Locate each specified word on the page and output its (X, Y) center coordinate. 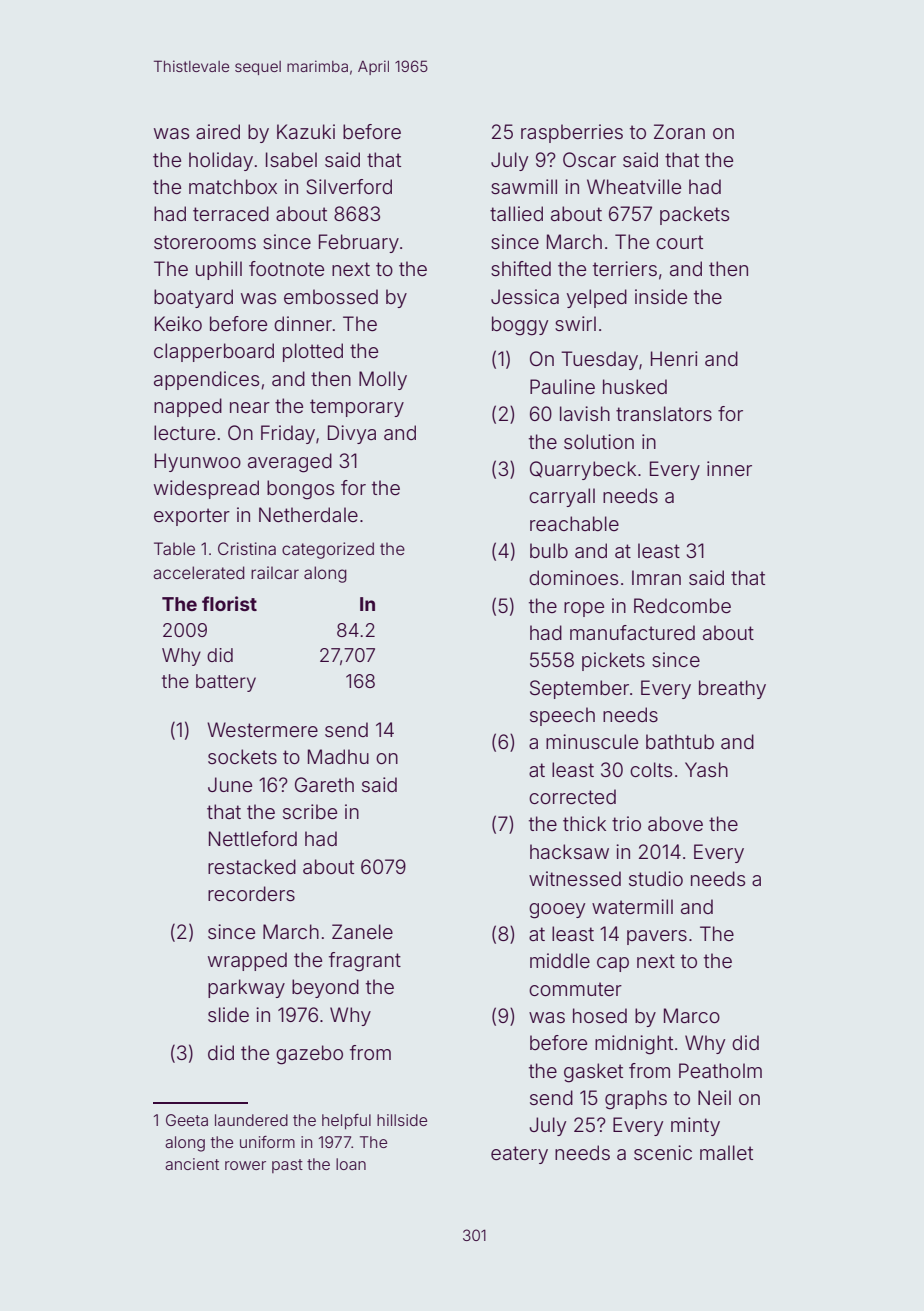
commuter (575, 989)
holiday (221, 161)
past (287, 1166)
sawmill (524, 186)
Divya (352, 434)
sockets (242, 756)
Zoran (679, 131)
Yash (706, 769)
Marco (692, 1015)
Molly (383, 380)
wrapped (247, 961)
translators (664, 413)
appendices (206, 380)
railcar (275, 572)
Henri (674, 358)
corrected (572, 796)
